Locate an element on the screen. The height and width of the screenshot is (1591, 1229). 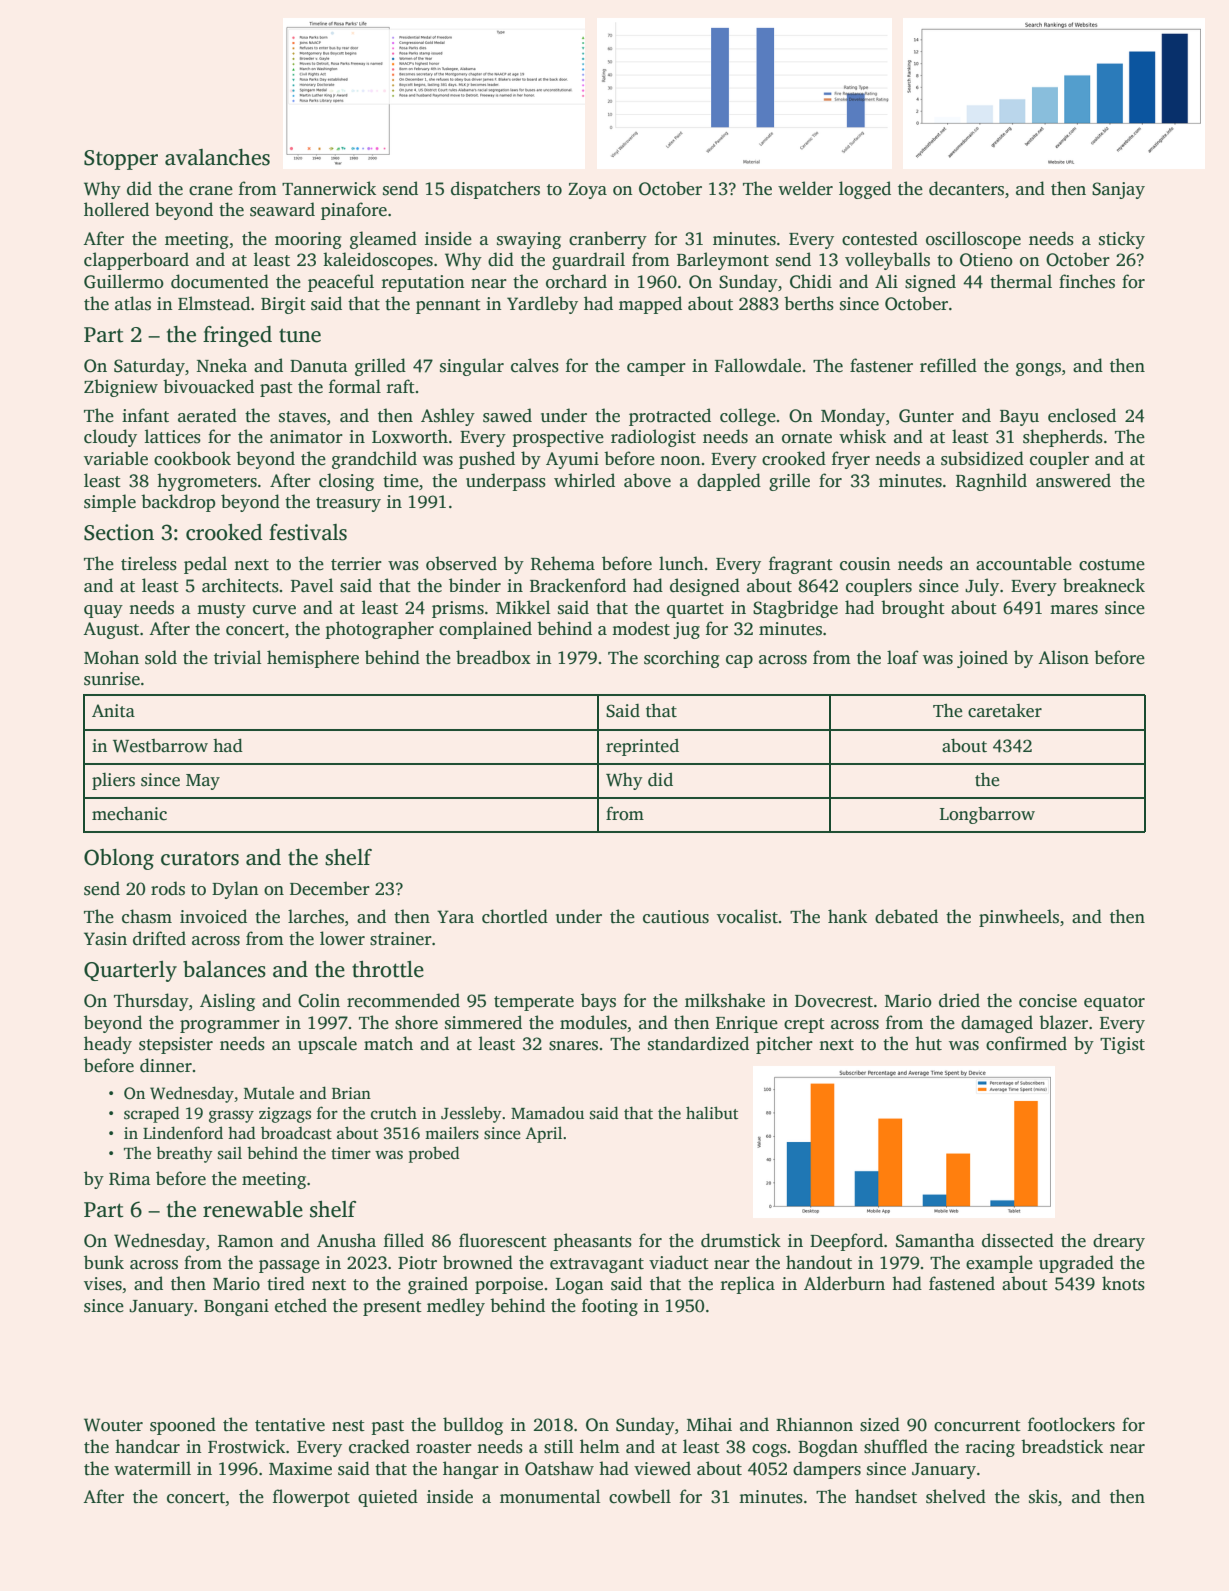
drumstick is located at coordinates (741, 1240).
